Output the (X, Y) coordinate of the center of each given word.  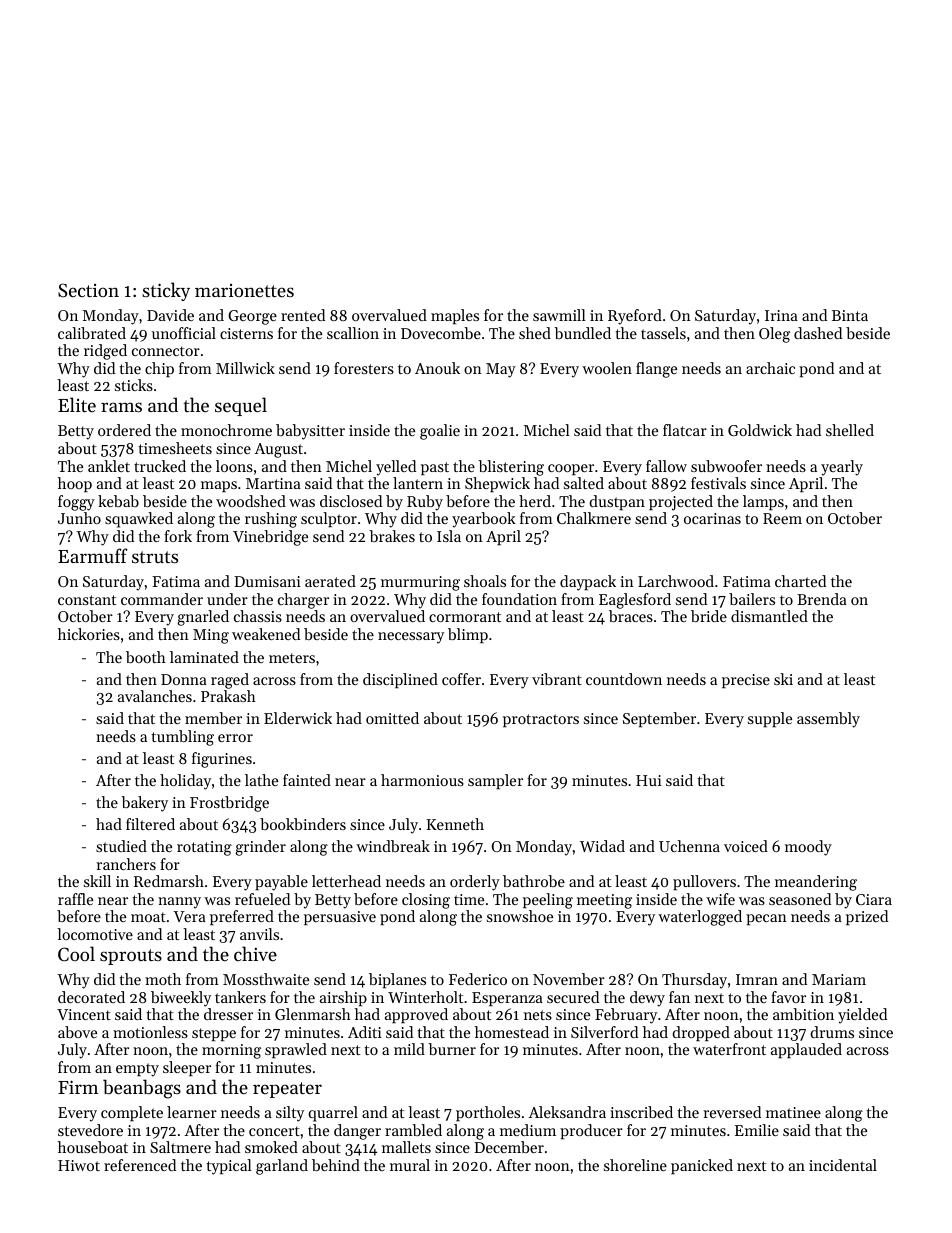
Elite (77, 404)
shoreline (635, 1165)
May (501, 370)
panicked (702, 1166)
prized (867, 917)
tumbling (183, 738)
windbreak (393, 846)
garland (282, 1167)
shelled (850, 430)
